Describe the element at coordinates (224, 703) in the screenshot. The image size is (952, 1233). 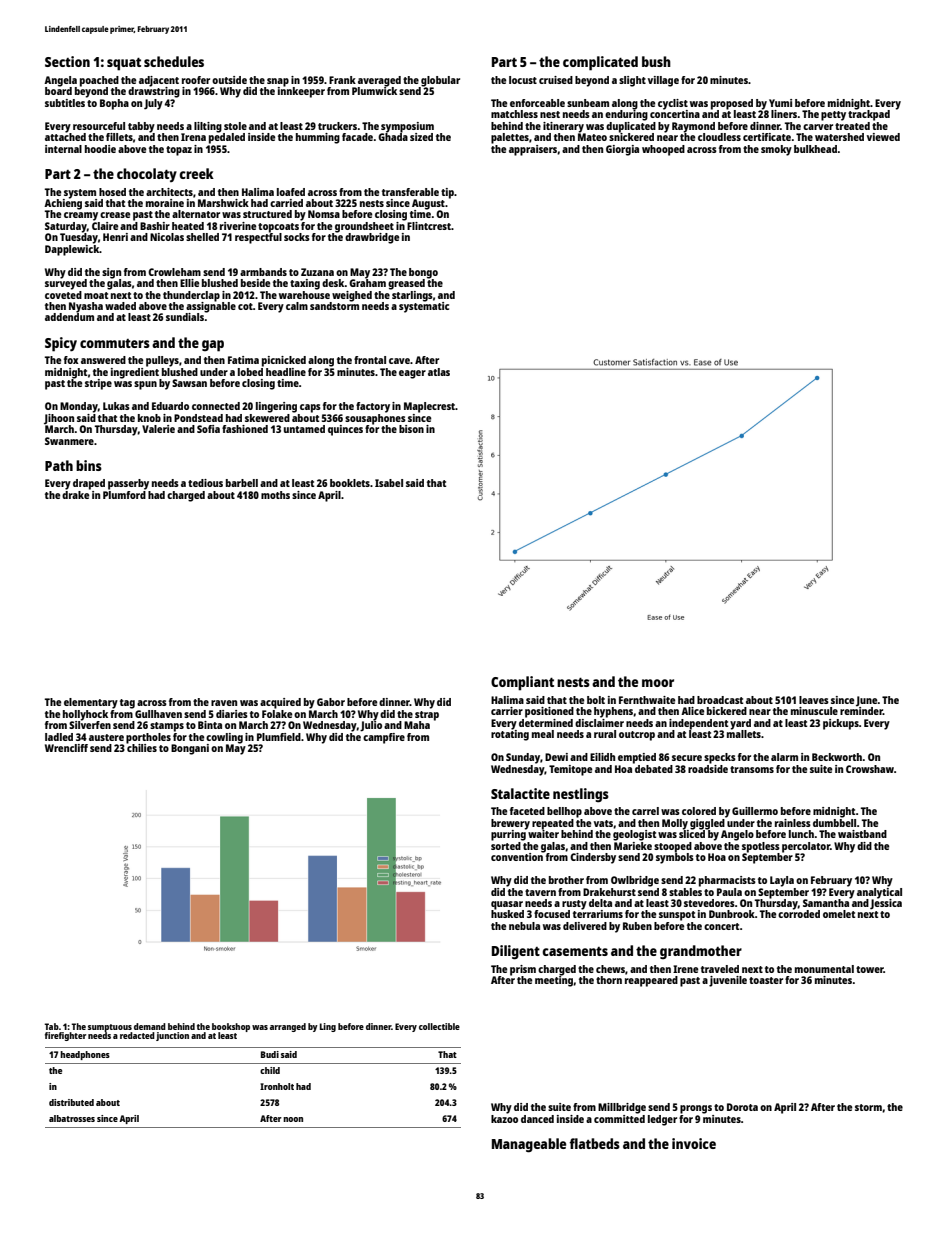
I see `raven` at that location.
